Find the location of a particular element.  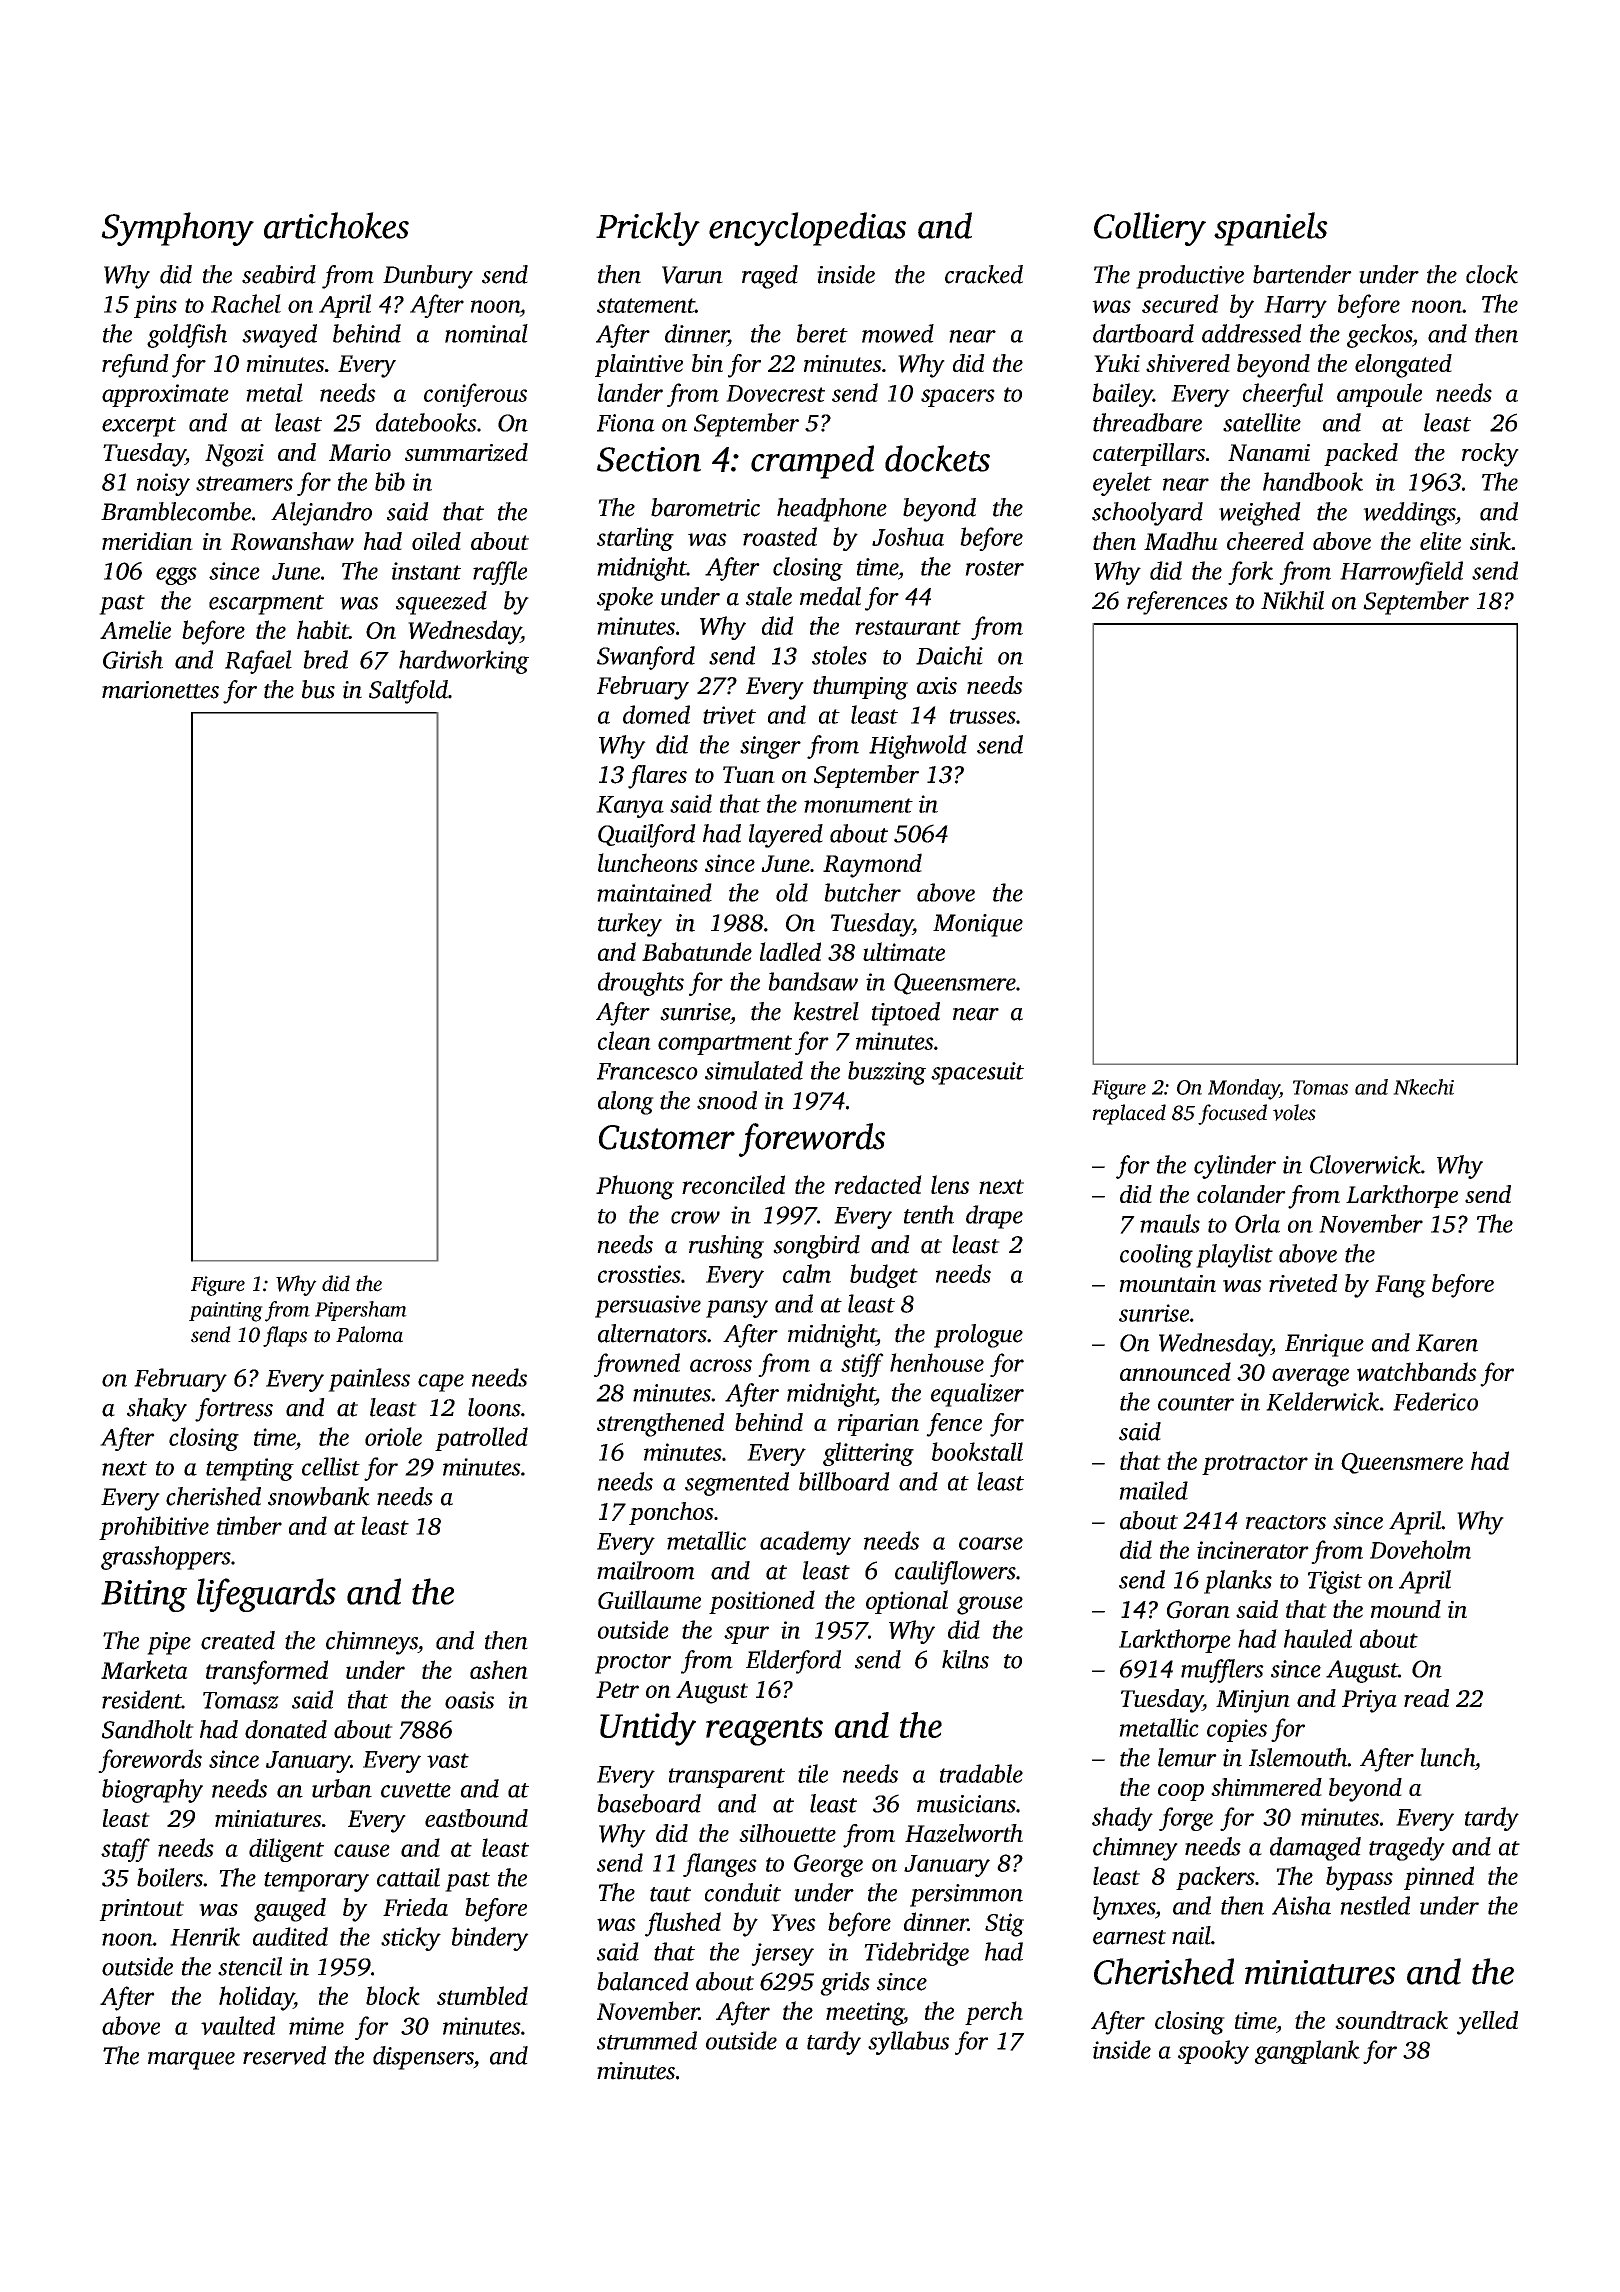

strummed is located at coordinates (647, 2040).
